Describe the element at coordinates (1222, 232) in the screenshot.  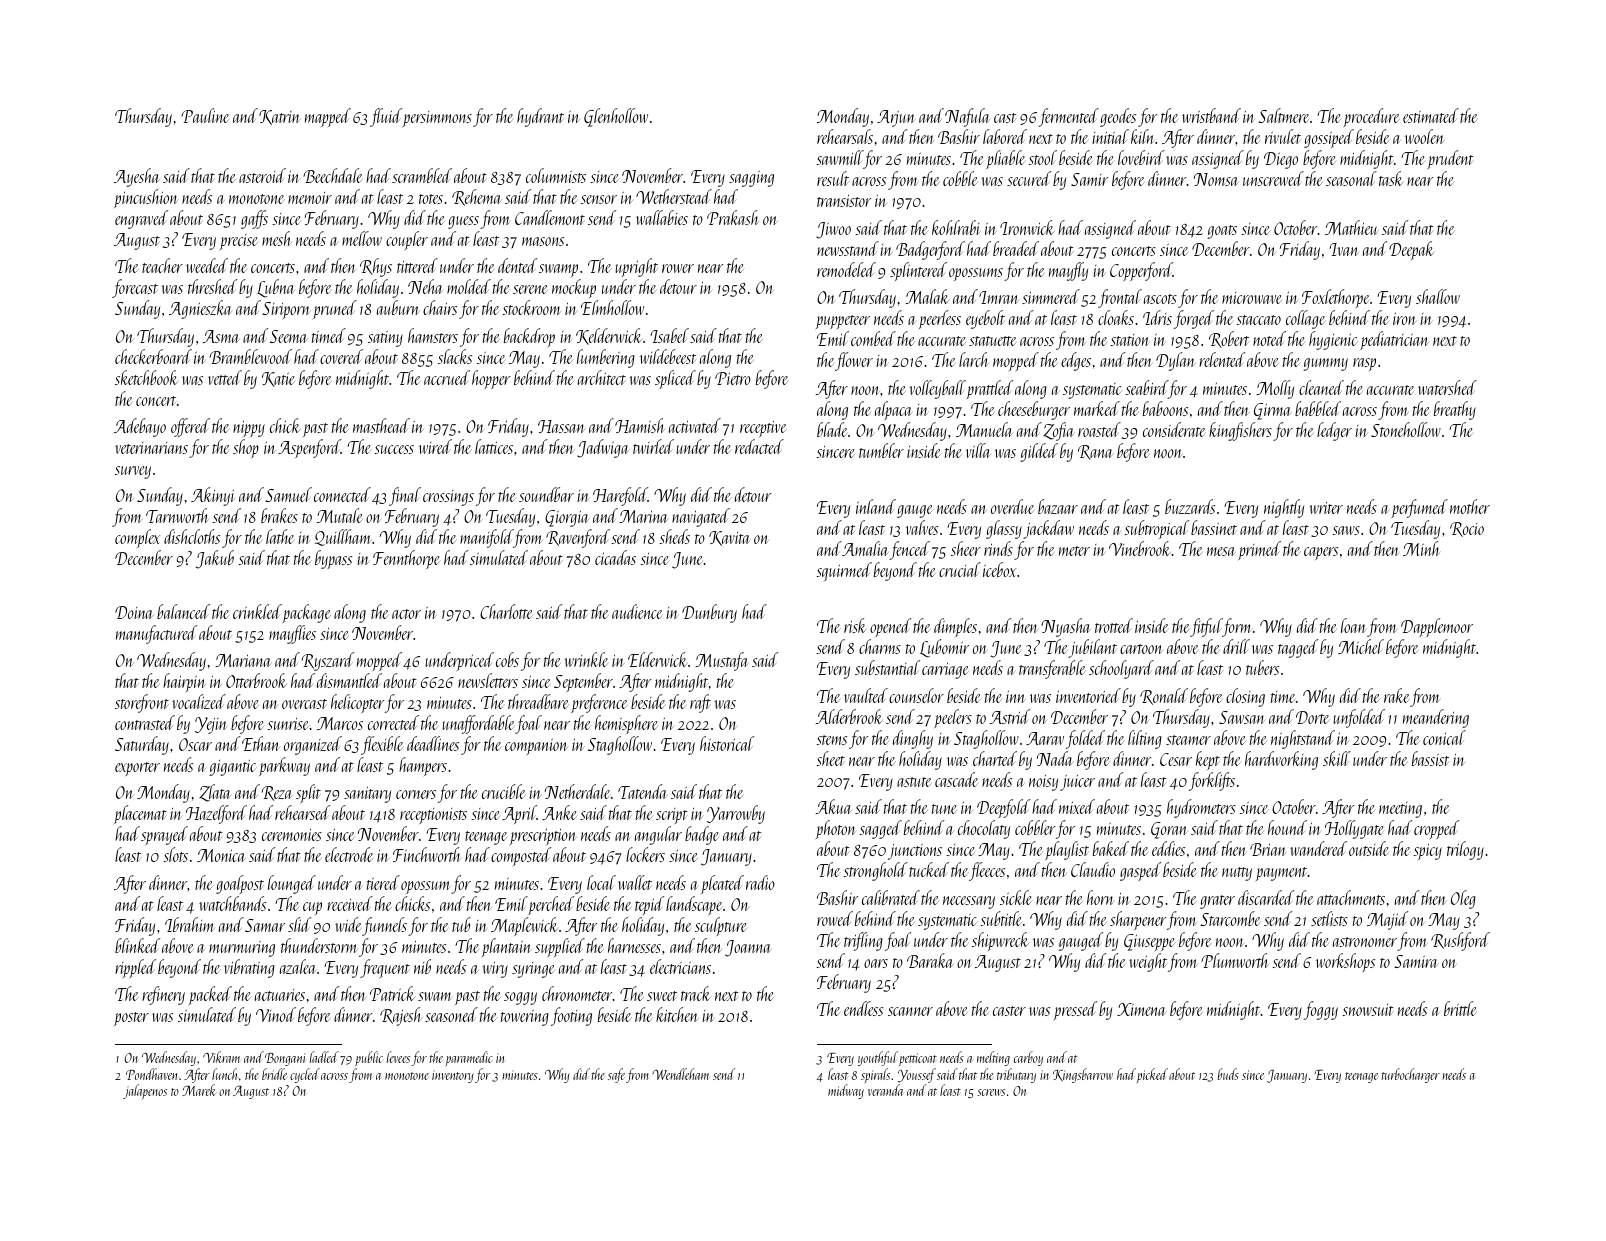
I see `goats` at that location.
